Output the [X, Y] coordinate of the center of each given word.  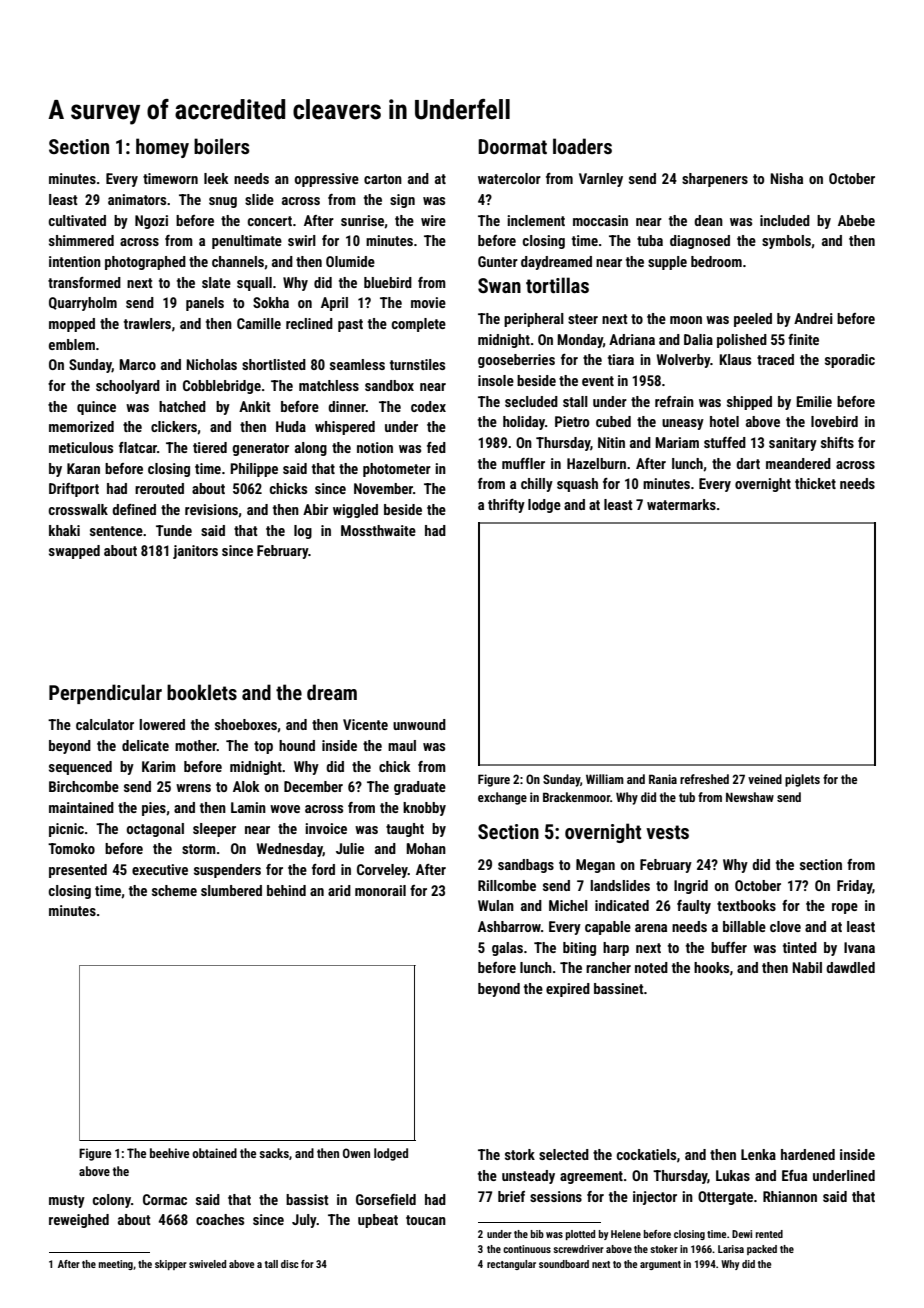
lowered [162, 724]
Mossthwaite [378, 530]
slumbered [231, 890]
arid [339, 890]
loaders [582, 146]
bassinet [619, 988]
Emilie [814, 401]
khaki [64, 530]
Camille [259, 323]
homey [162, 148]
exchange [502, 798]
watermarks [681, 504]
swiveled [207, 1264]
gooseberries [516, 361]
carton [383, 179]
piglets [802, 780]
